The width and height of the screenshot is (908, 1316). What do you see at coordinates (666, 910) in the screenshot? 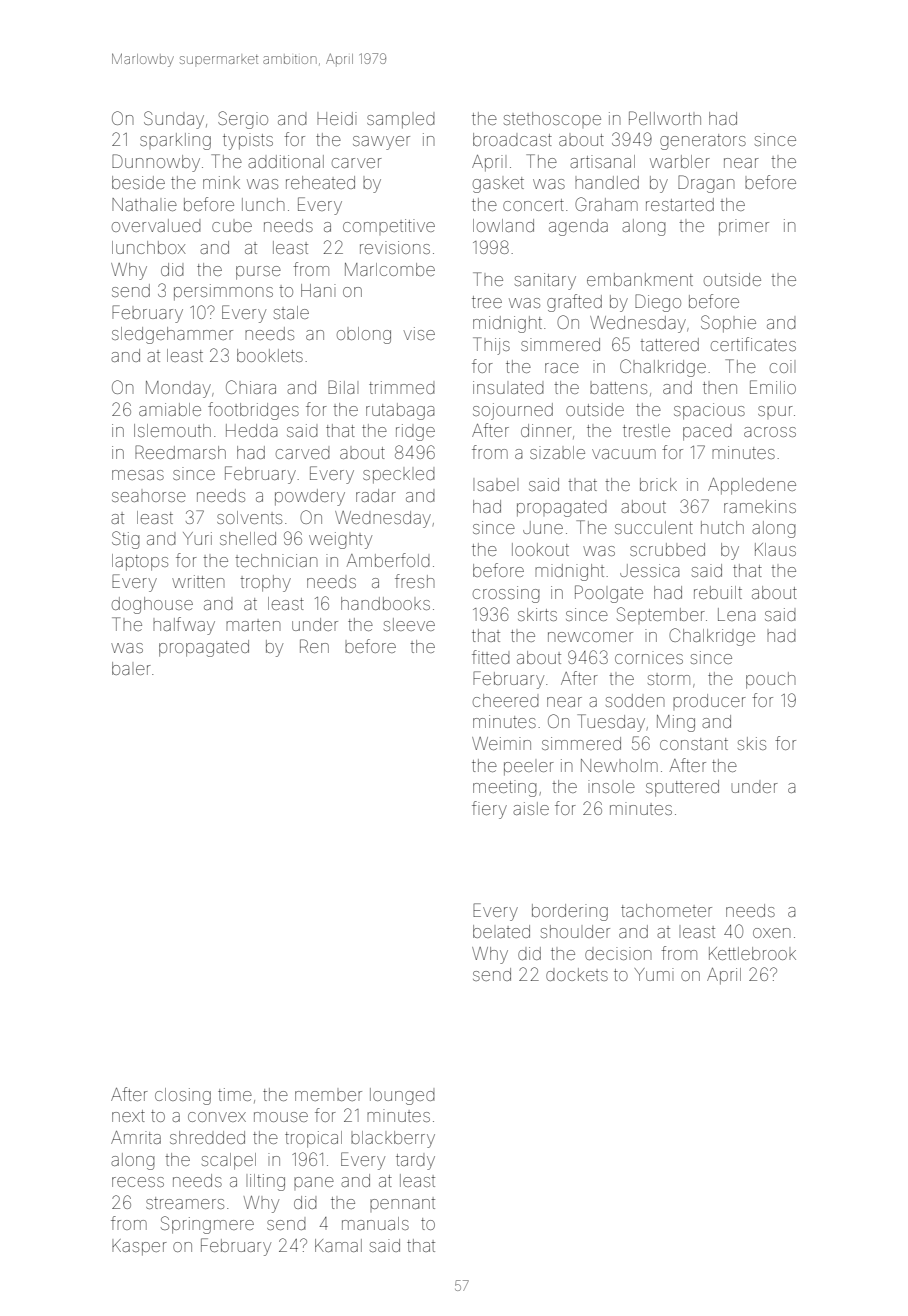
I see `tachometer` at bounding box center [666, 910].
